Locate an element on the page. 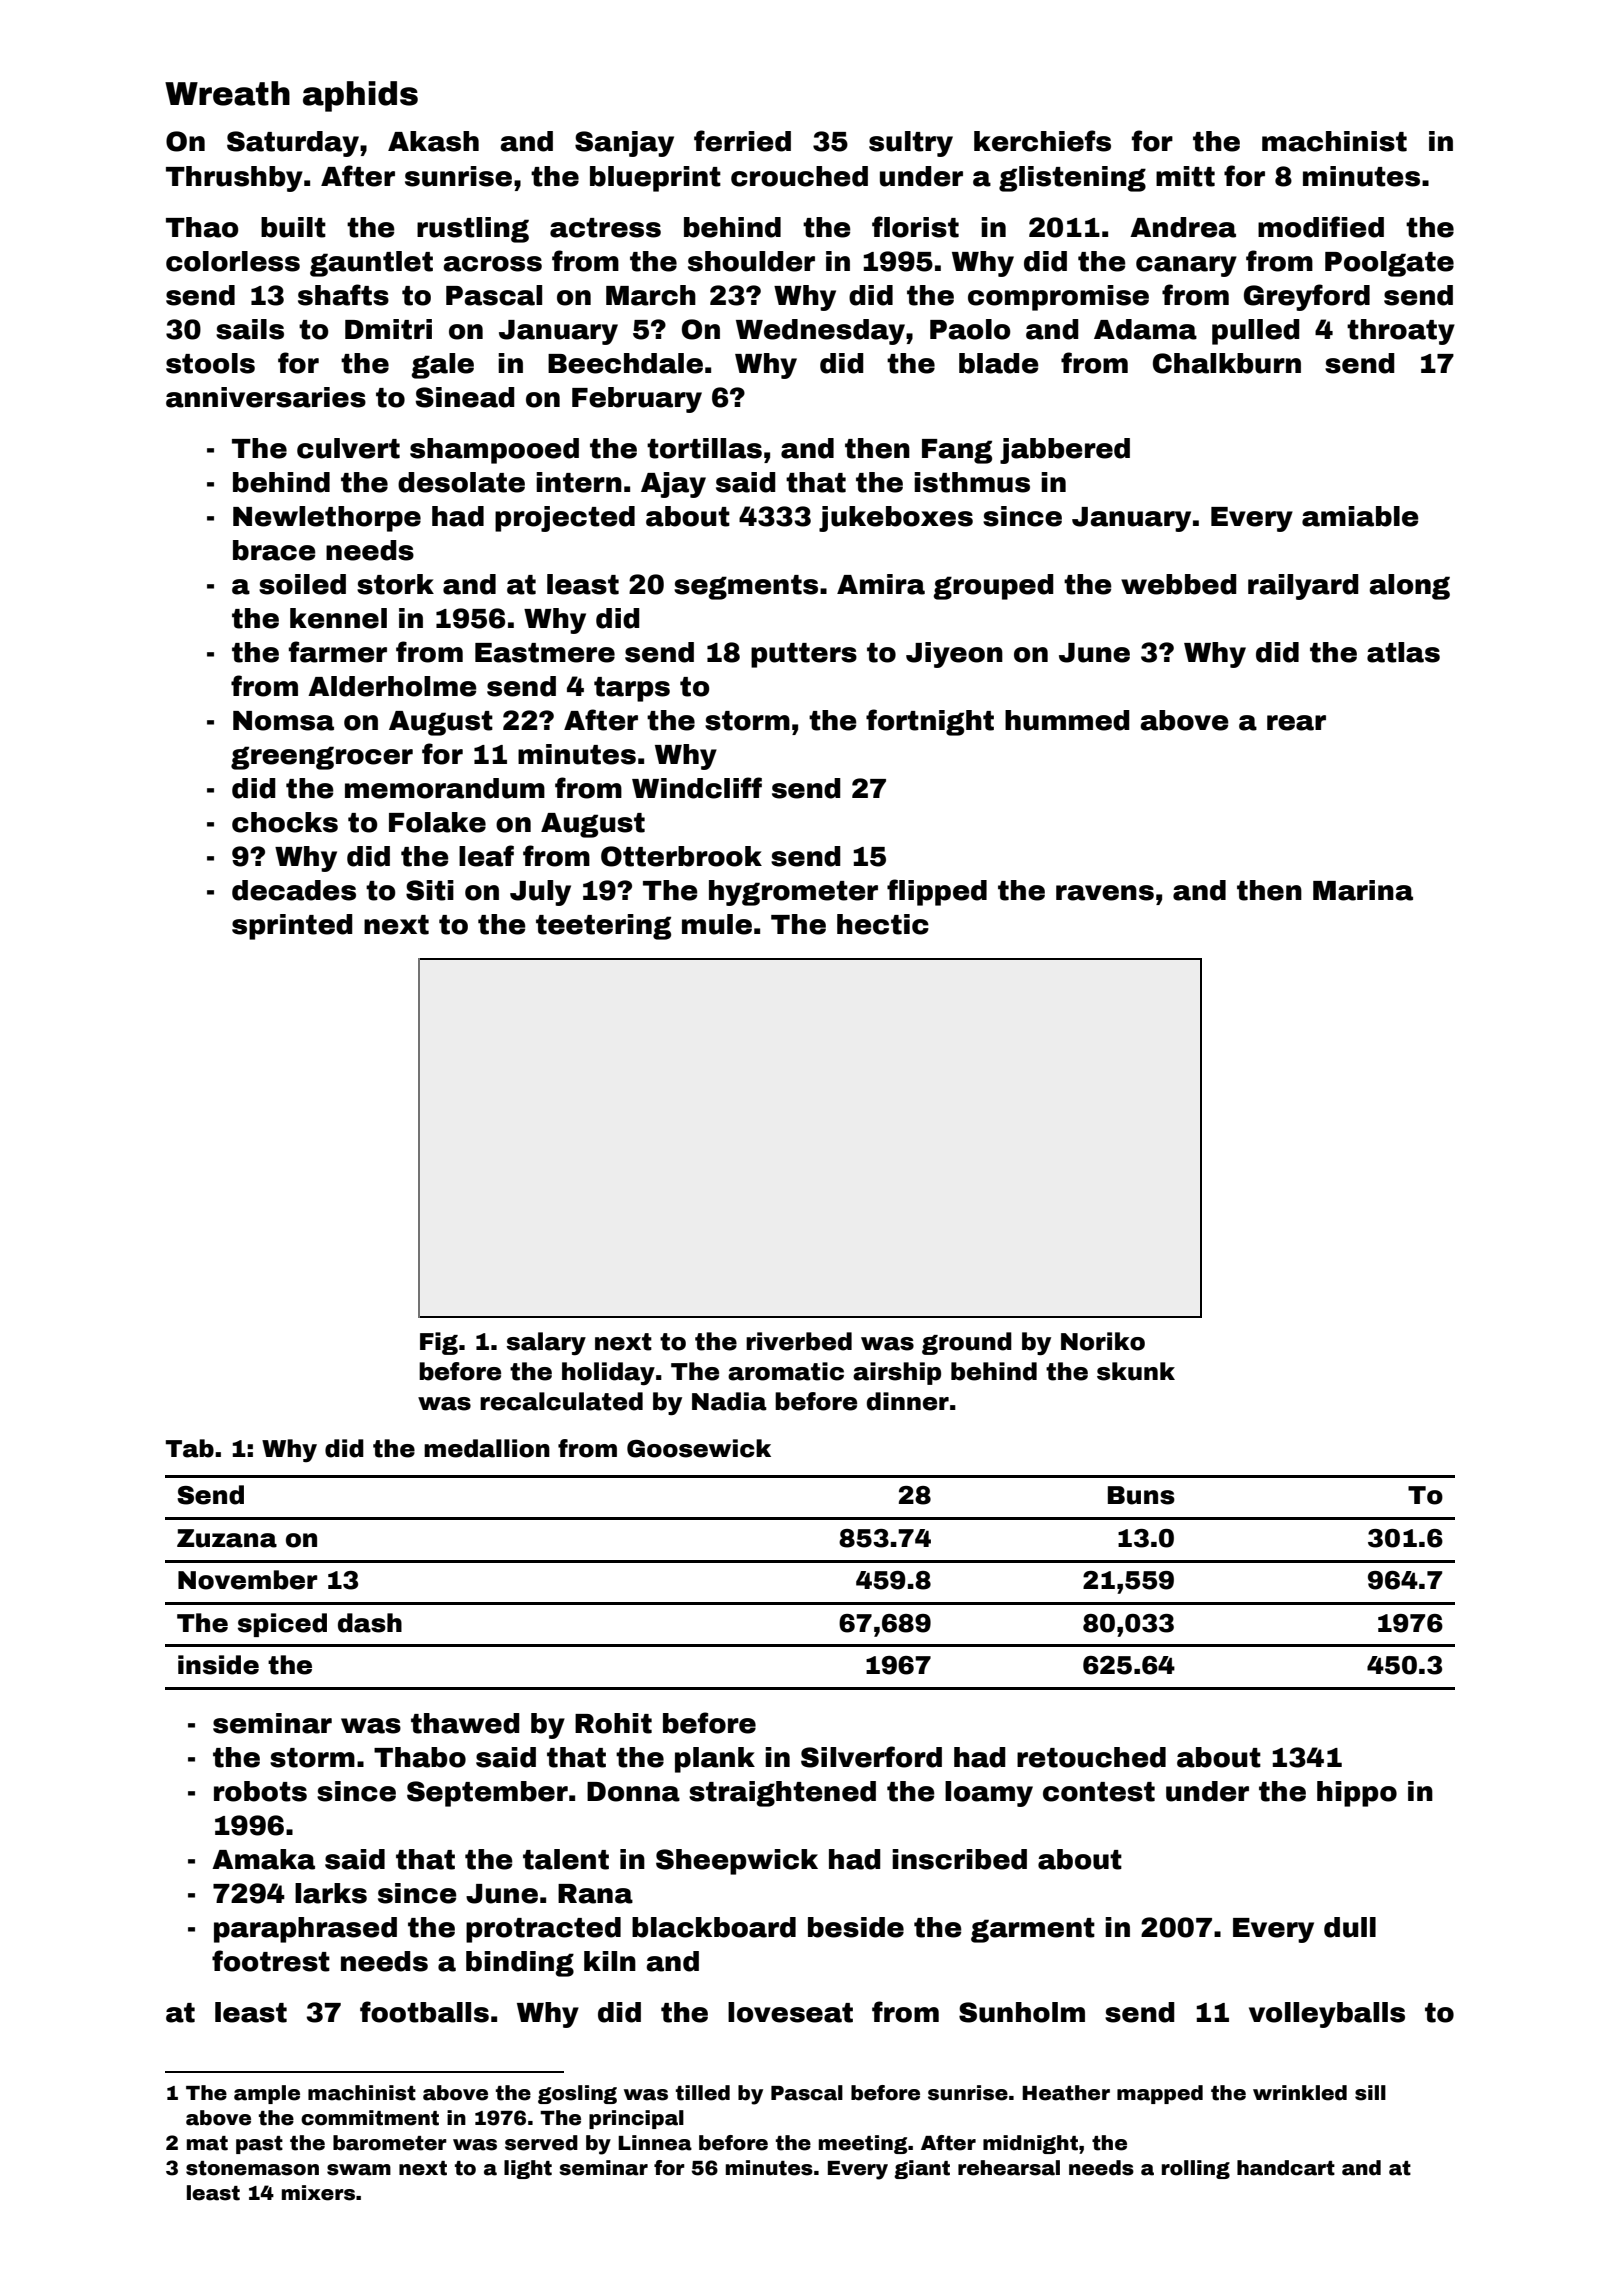 The image size is (1620, 2292). Goosewick is located at coordinates (699, 1448).
